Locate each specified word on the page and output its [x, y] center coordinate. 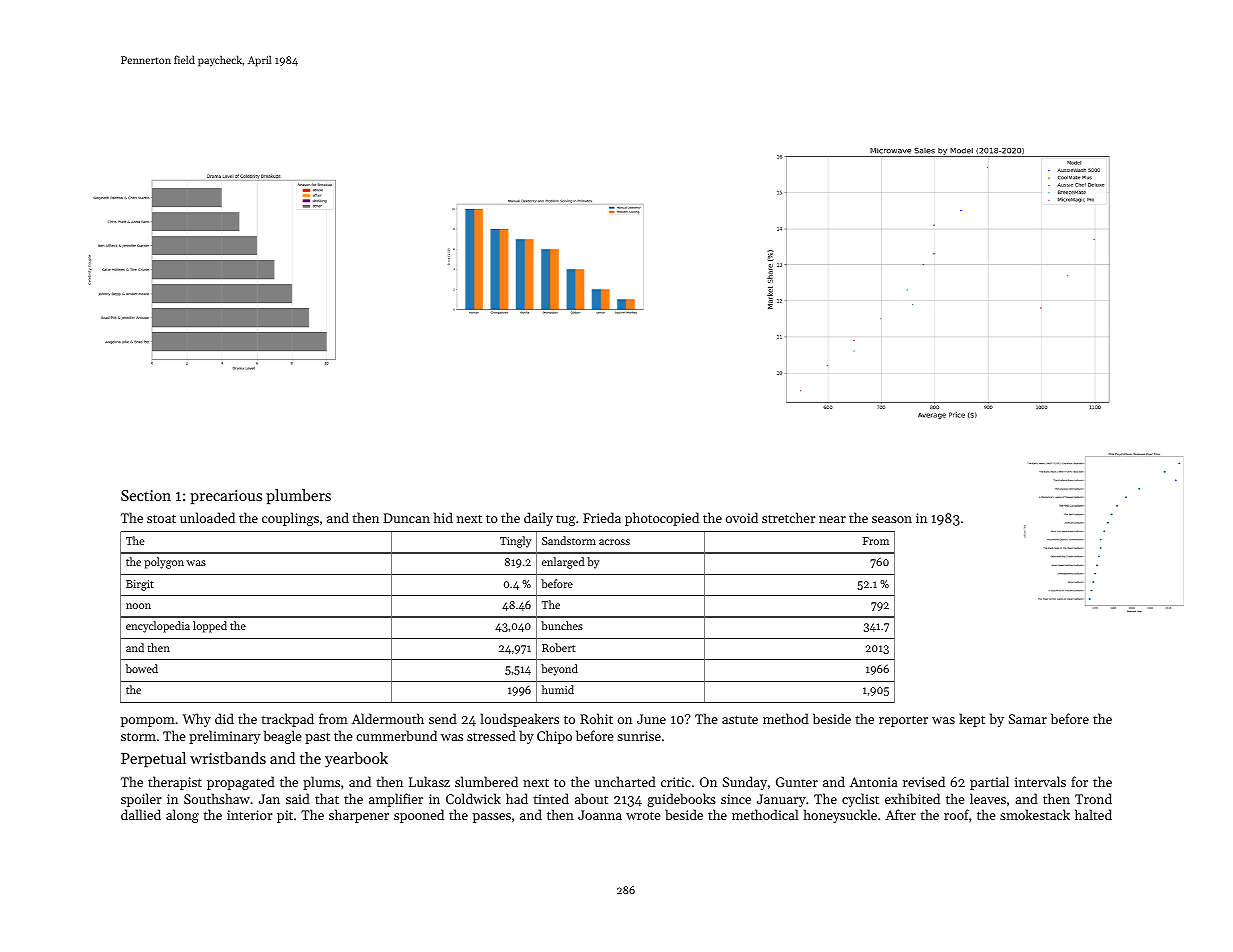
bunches [562, 625]
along [182, 816]
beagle [283, 737]
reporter [903, 721]
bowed [142, 668]
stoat [161, 518]
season [892, 519]
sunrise [639, 736]
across [614, 542]
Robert [558, 647]
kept [972, 720]
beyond [559, 670]
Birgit [140, 585]
